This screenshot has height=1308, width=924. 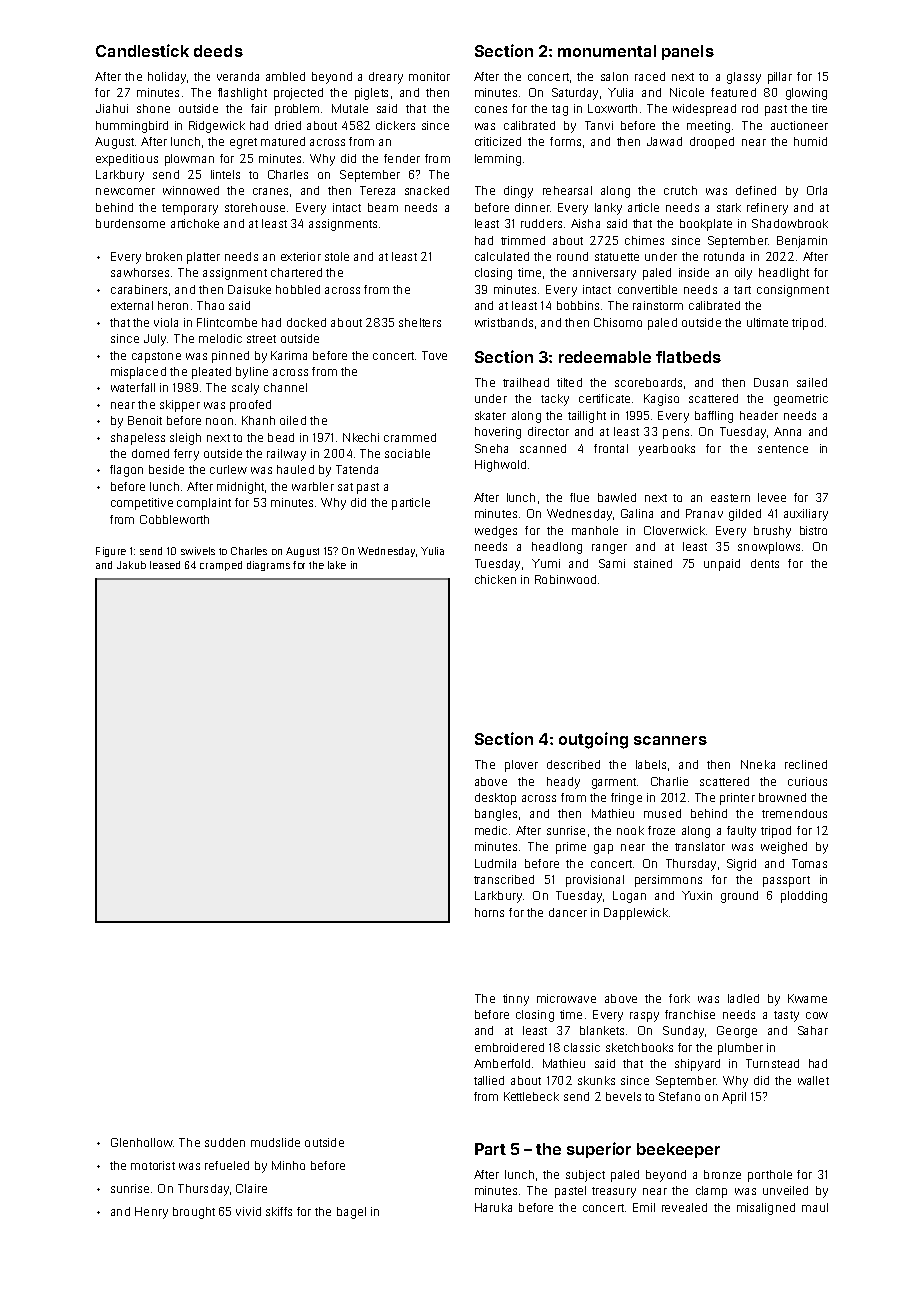 What do you see at coordinates (248, 1211) in the screenshot?
I see `vivid` at bounding box center [248, 1211].
